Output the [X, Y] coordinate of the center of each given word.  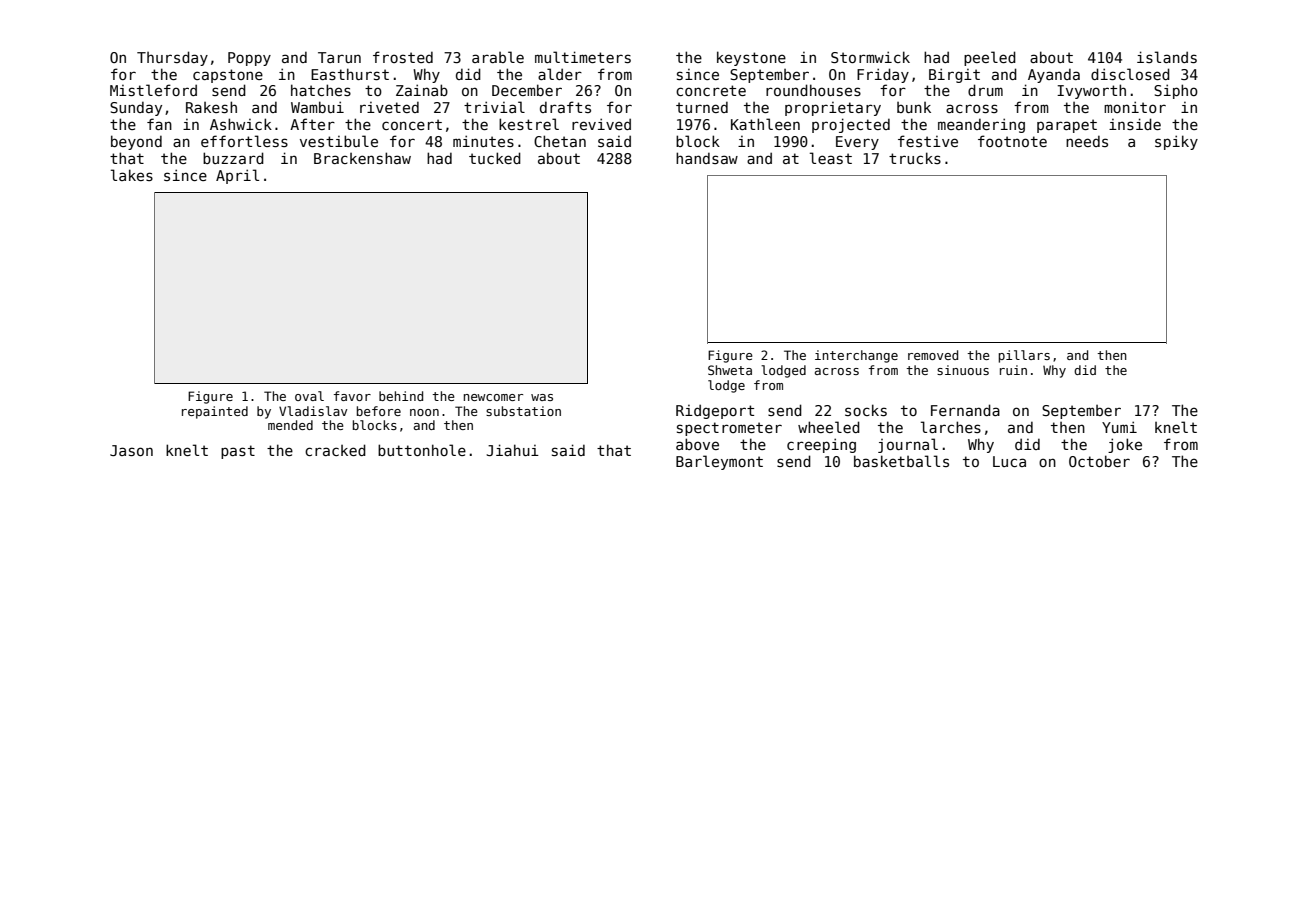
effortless [244, 141]
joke [1125, 445]
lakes [132, 175]
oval [309, 396]
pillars [1024, 356]
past [238, 452]
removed [933, 355]
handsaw [707, 158]
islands [1167, 57]
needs [1087, 141]
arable [498, 57]
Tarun [339, 57]
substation [523, 411]
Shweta [730, 370]
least [831, 158]
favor [352, 396]
